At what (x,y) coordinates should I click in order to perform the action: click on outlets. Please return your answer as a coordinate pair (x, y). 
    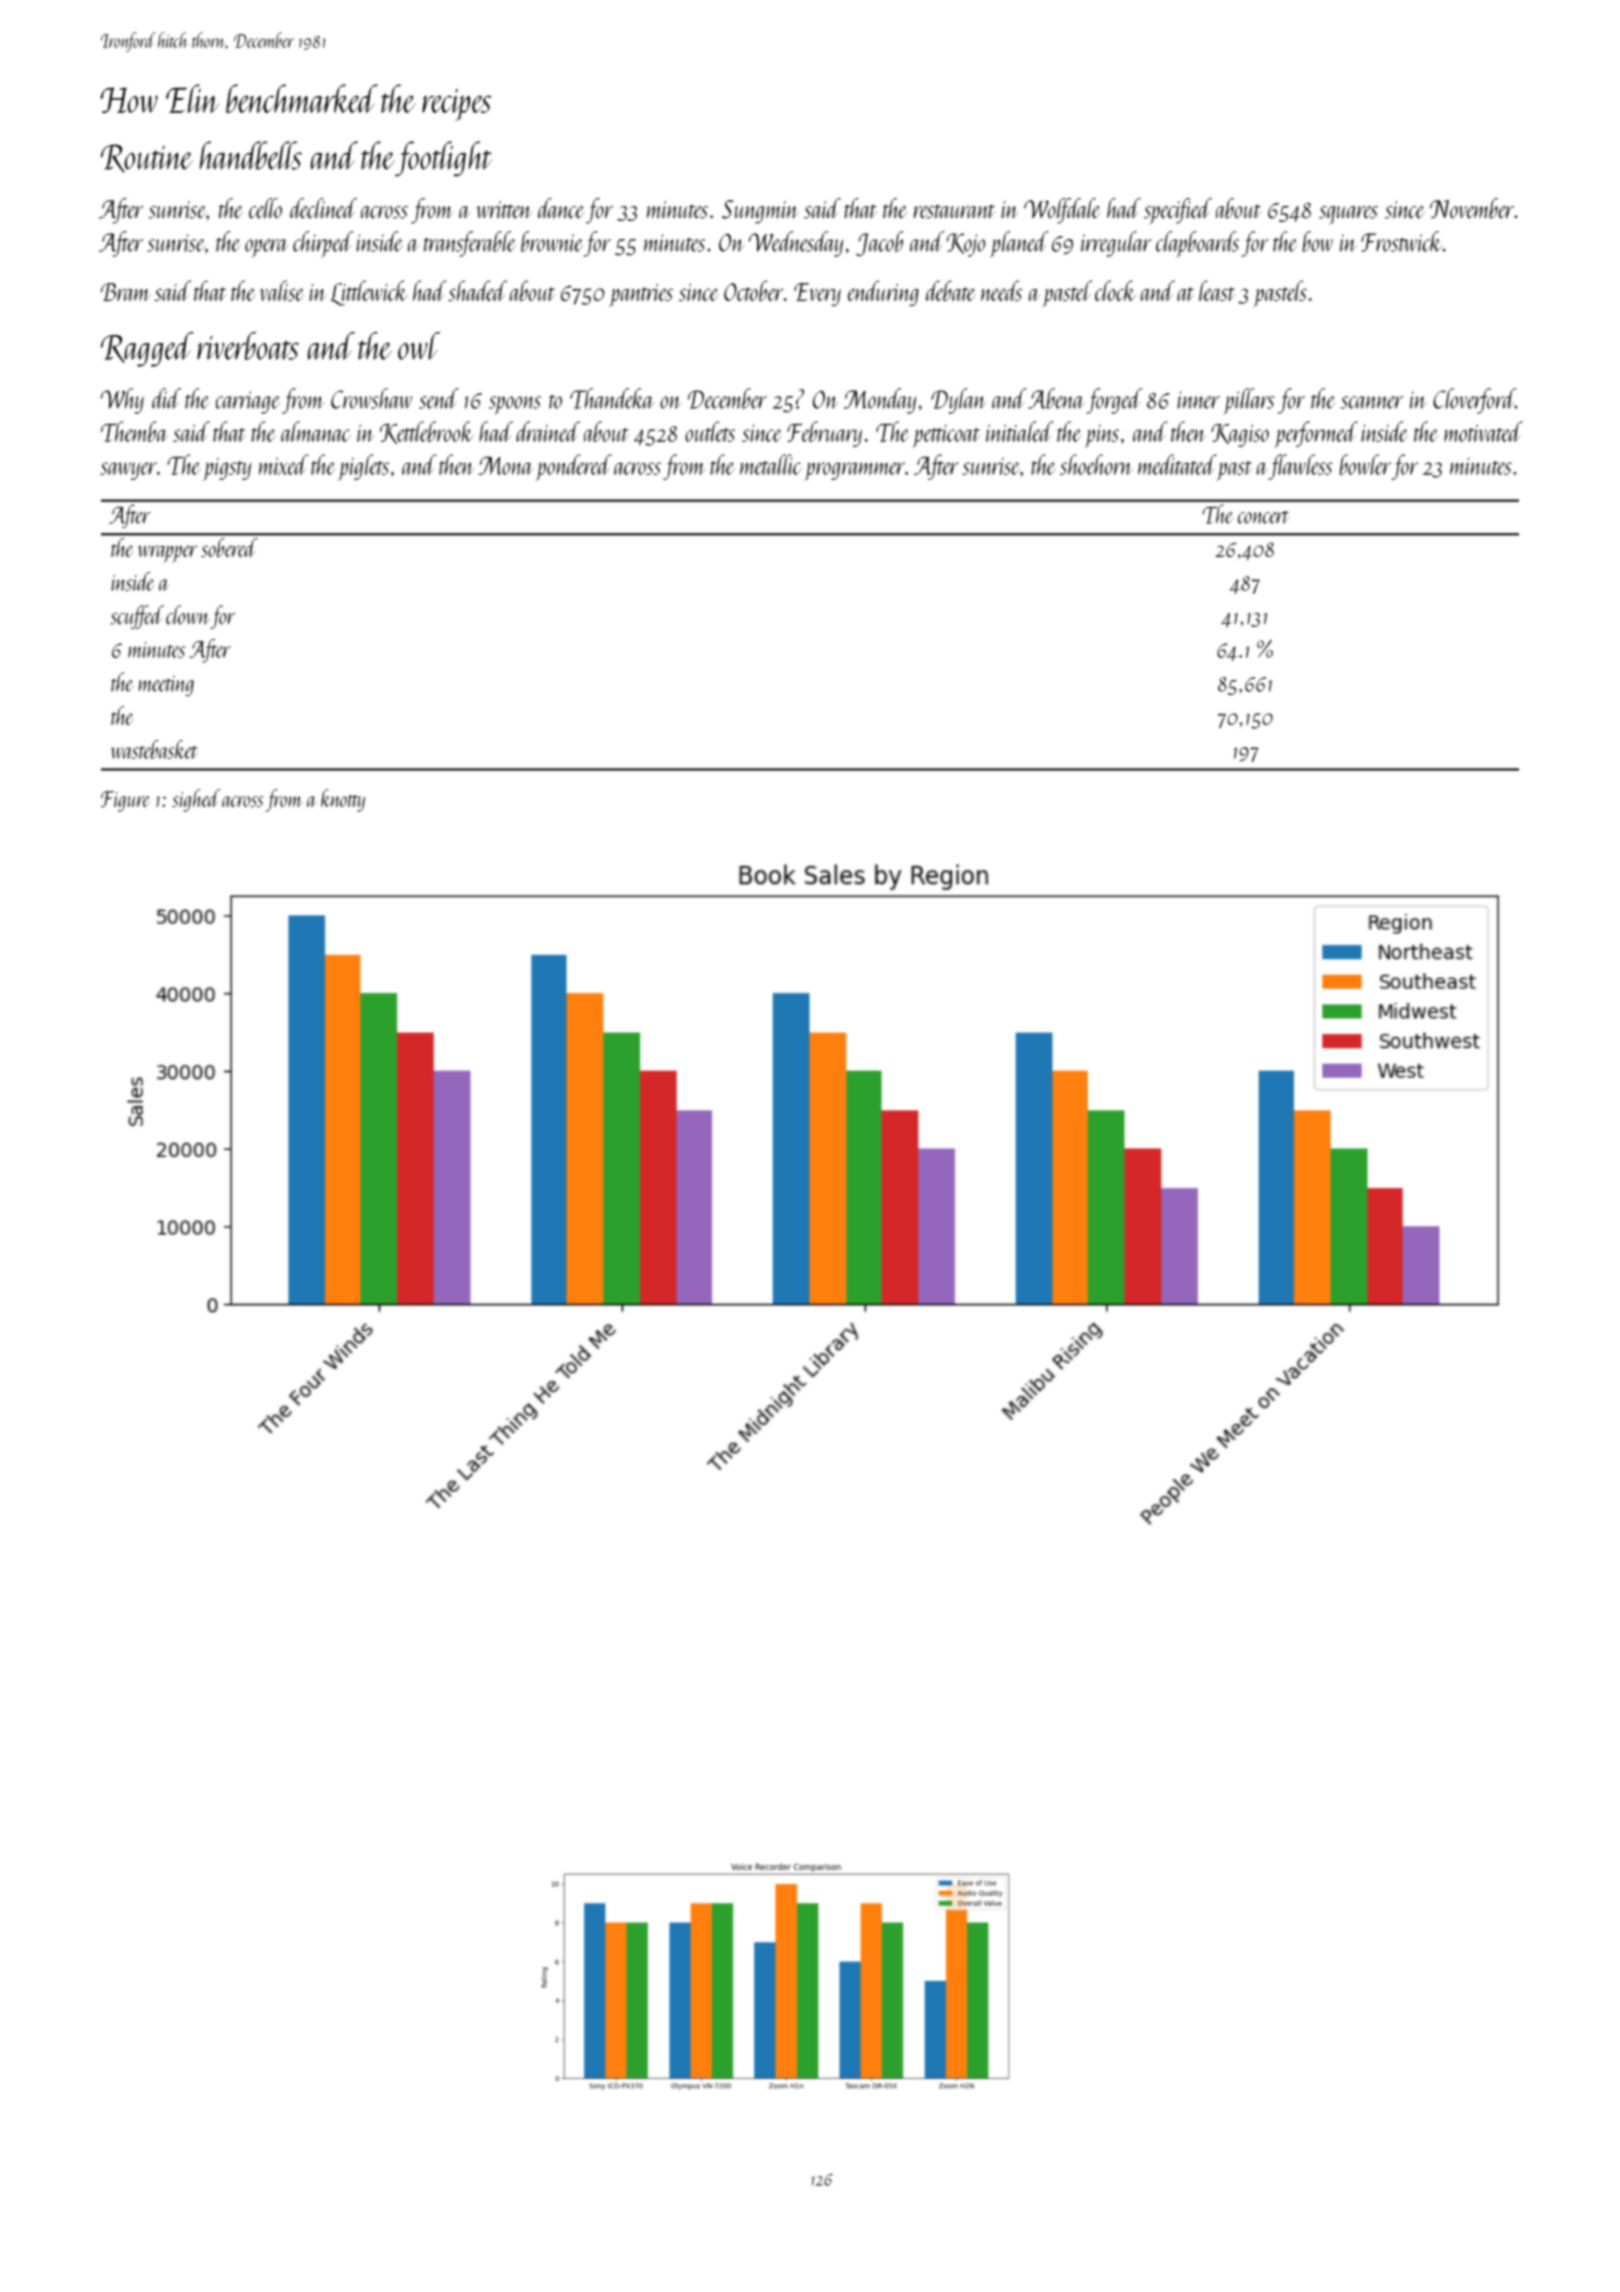
    Looking at the image, I should click on (710, 431).
